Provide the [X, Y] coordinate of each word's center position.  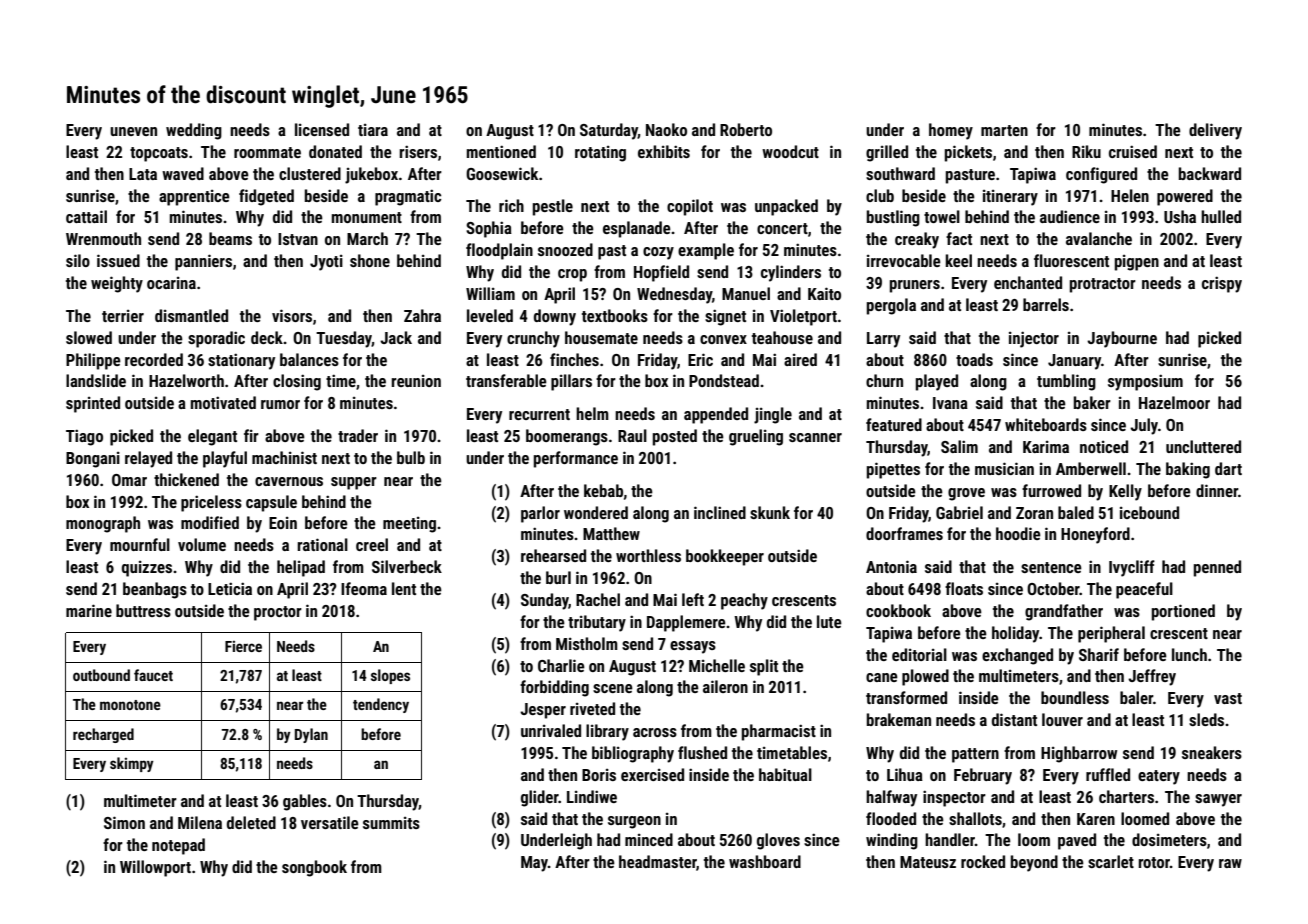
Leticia [230, 588]
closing [297, 382]
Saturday [609, 131]
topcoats [159, 154]
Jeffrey [1152, 677]
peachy [744, 601]
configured [1101, 175]
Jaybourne [1122, 339]
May [534, 864]
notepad [178, 846]
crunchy [533, 339]
